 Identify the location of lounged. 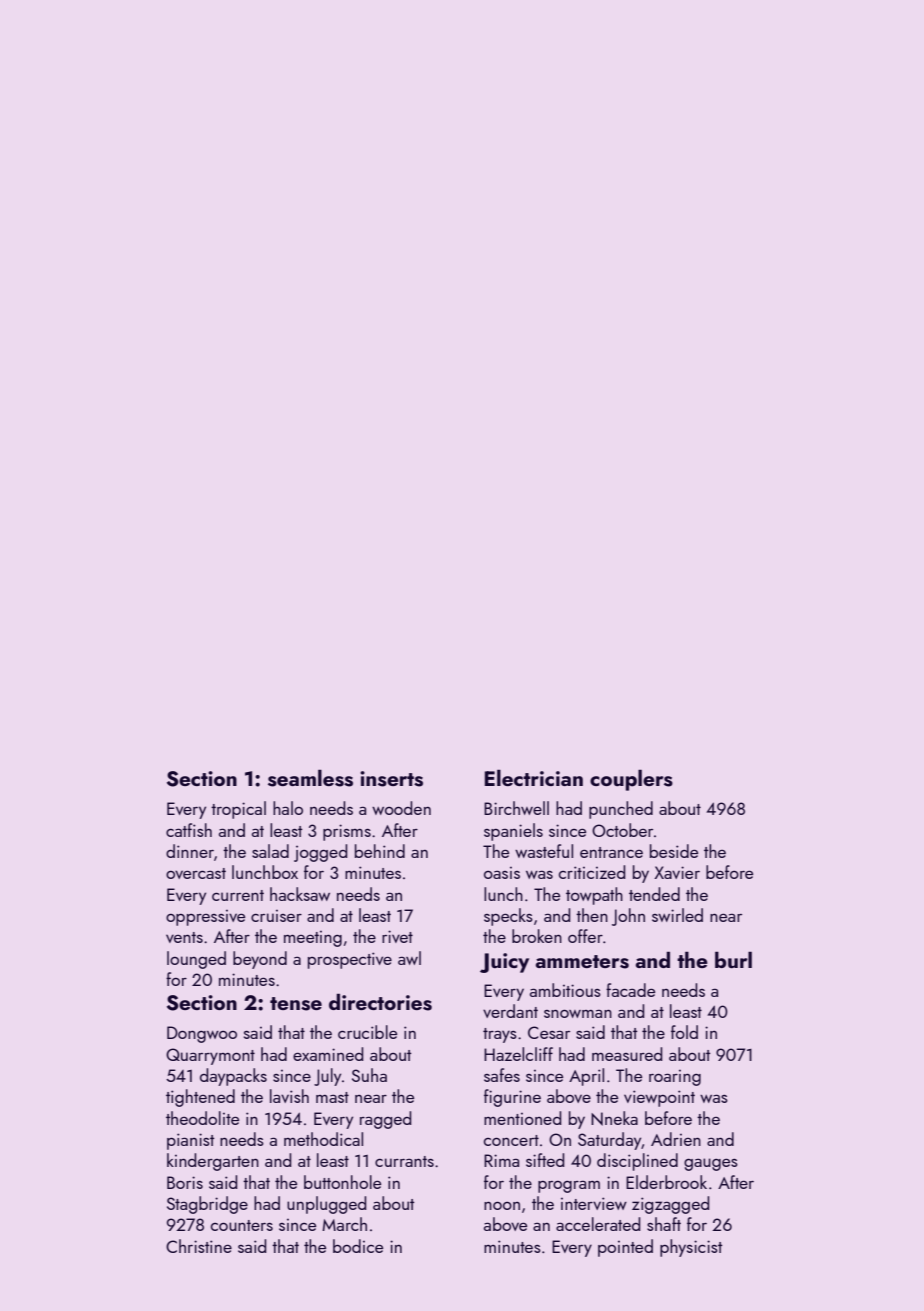
(196, 960).
